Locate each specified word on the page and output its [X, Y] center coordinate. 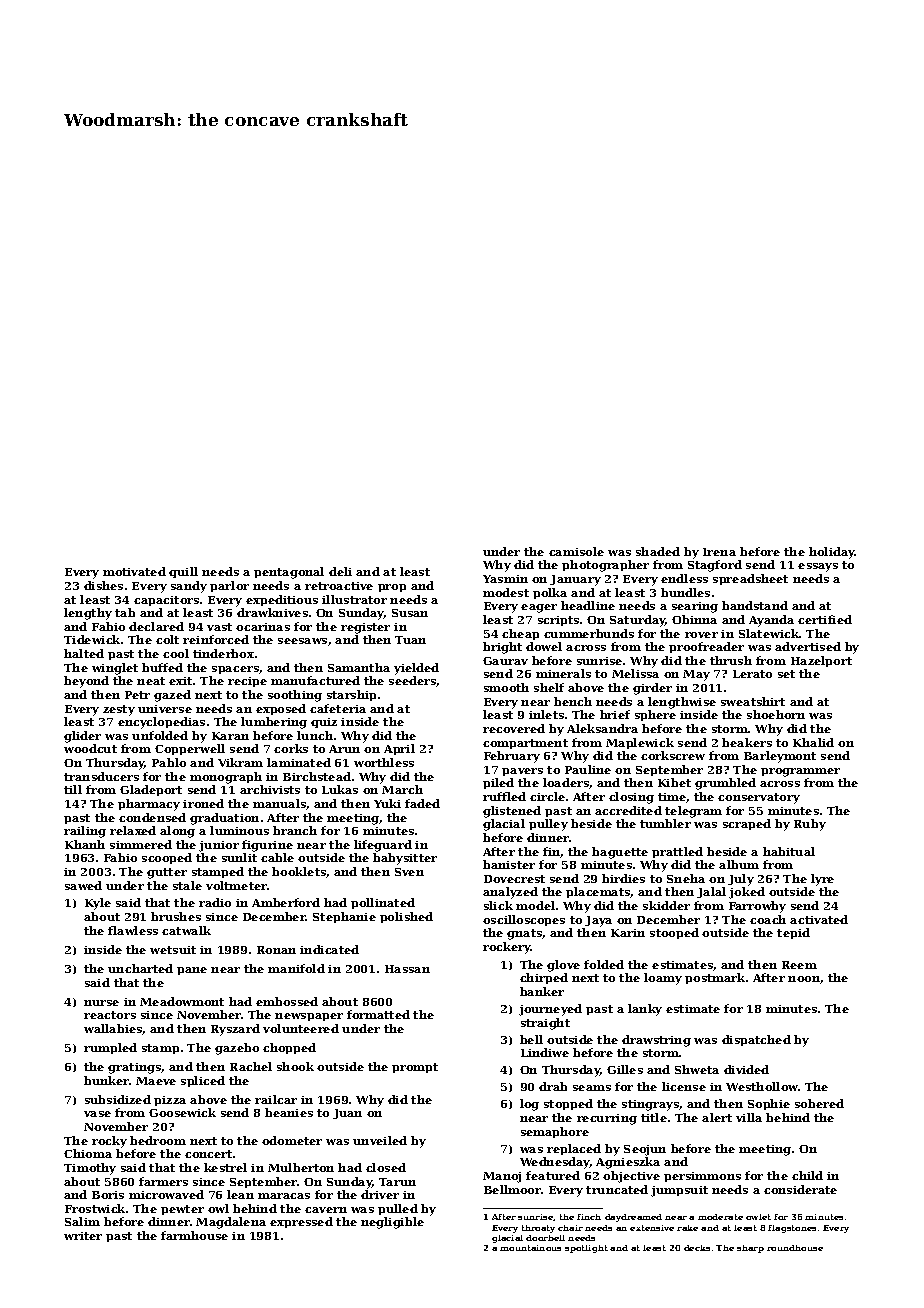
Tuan [410, 640]
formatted [378, 1014]
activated [819, 919]
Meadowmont [182, 1001]
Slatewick [769, 633]
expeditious [282, 600]
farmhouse [194, 1235]
